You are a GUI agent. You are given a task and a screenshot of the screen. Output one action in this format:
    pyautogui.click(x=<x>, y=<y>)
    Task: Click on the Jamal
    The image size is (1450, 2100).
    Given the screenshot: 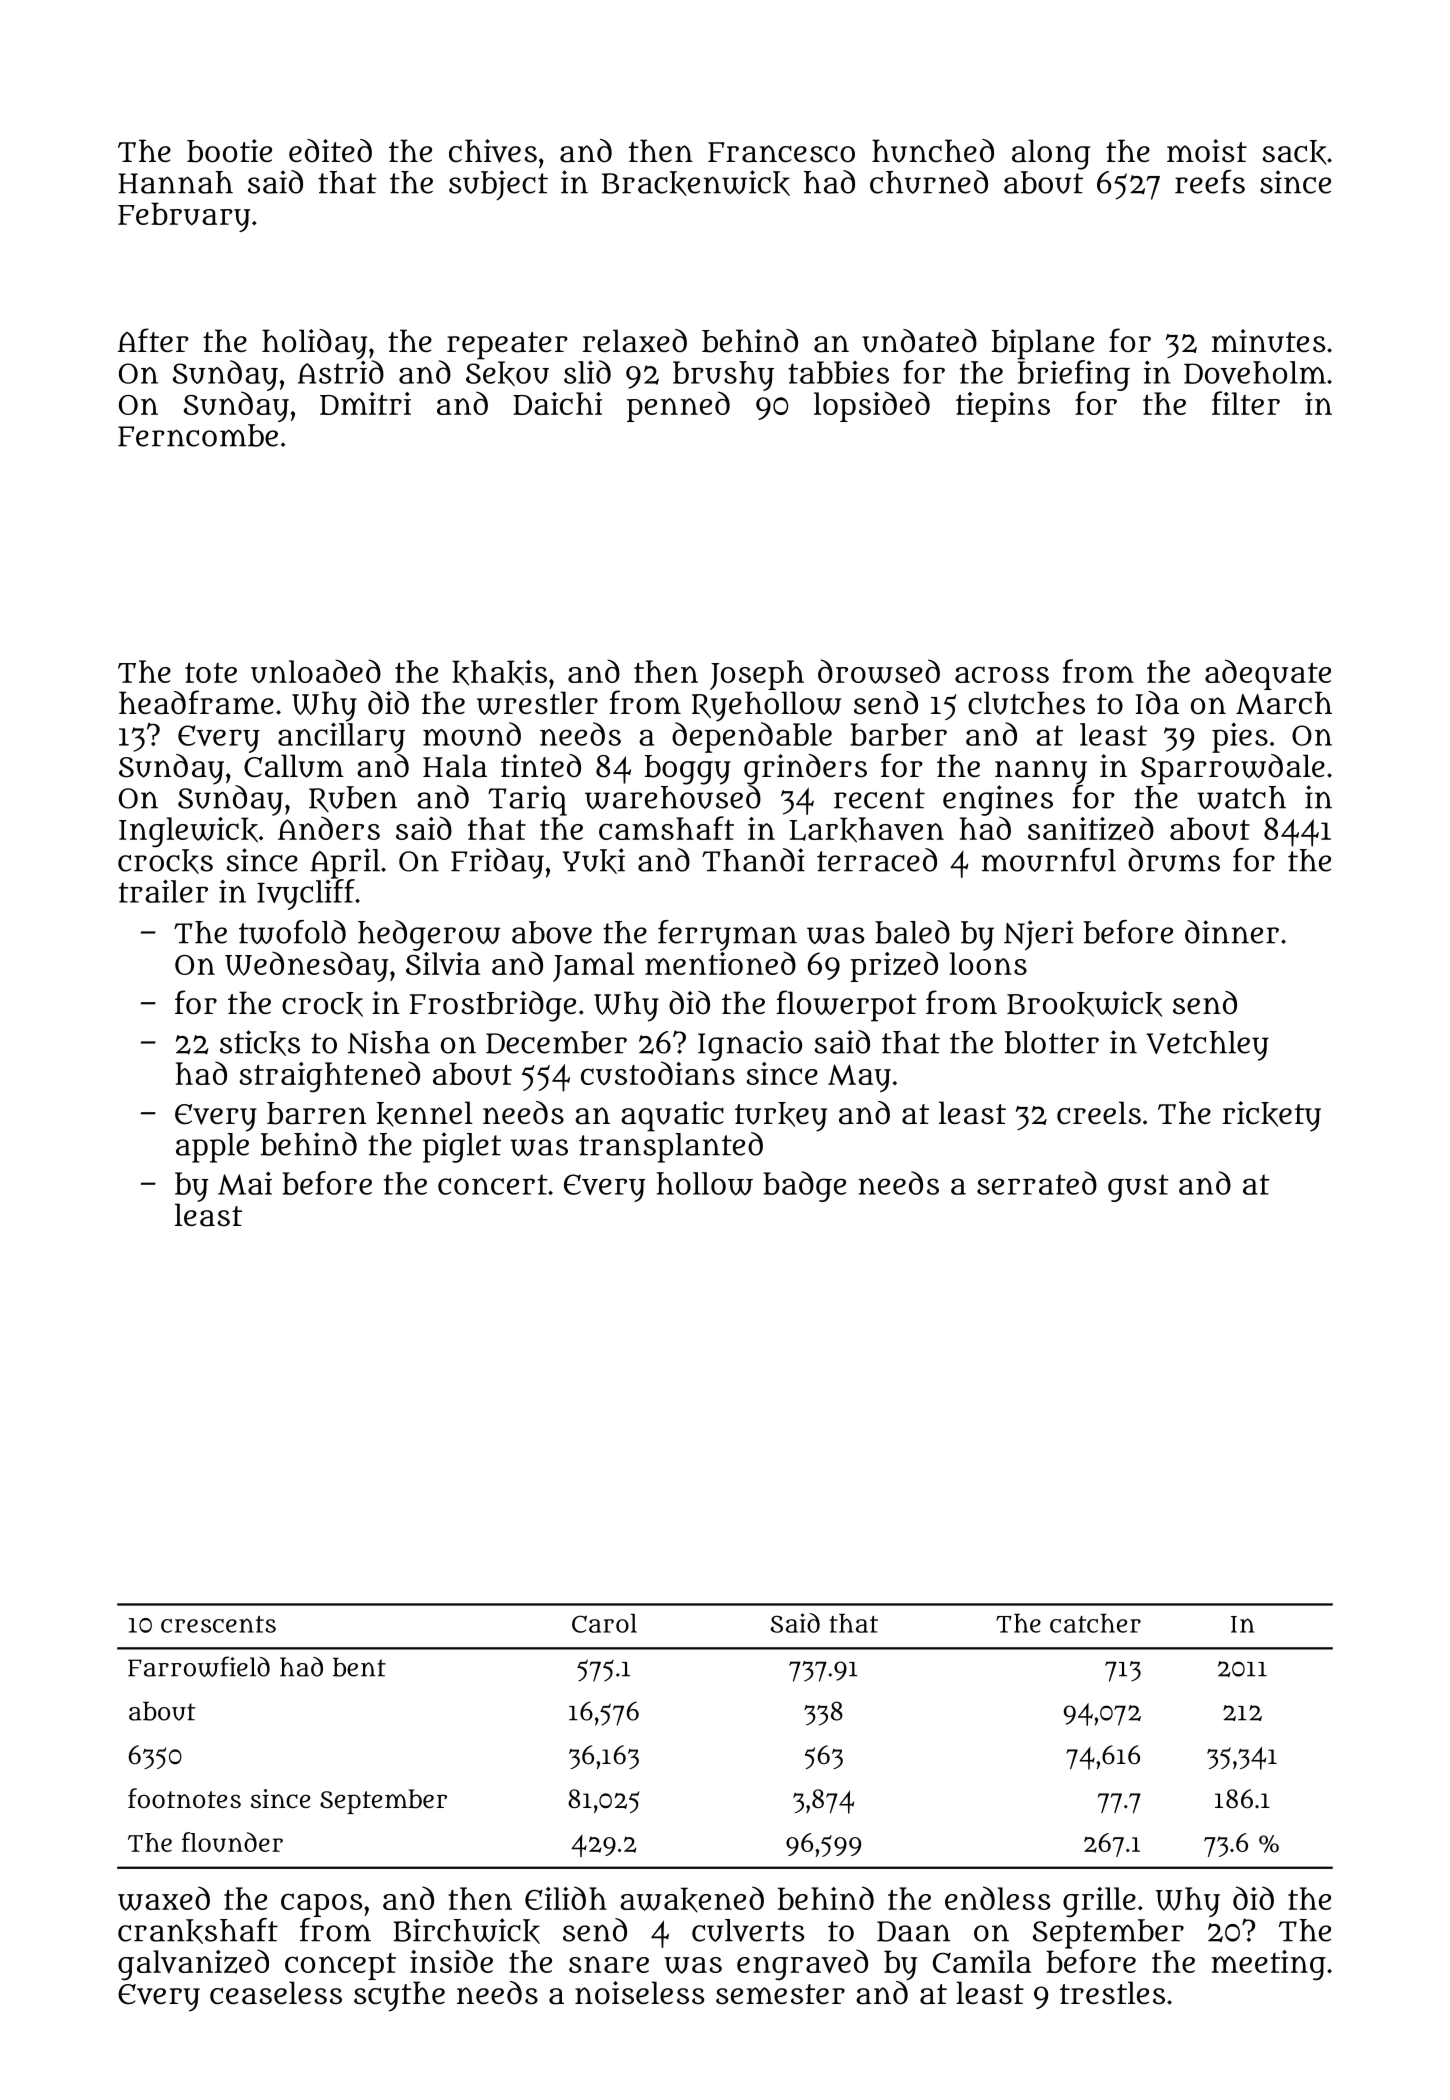 What is the action you would take?
    pyautogui.click(x=593, y=967)
